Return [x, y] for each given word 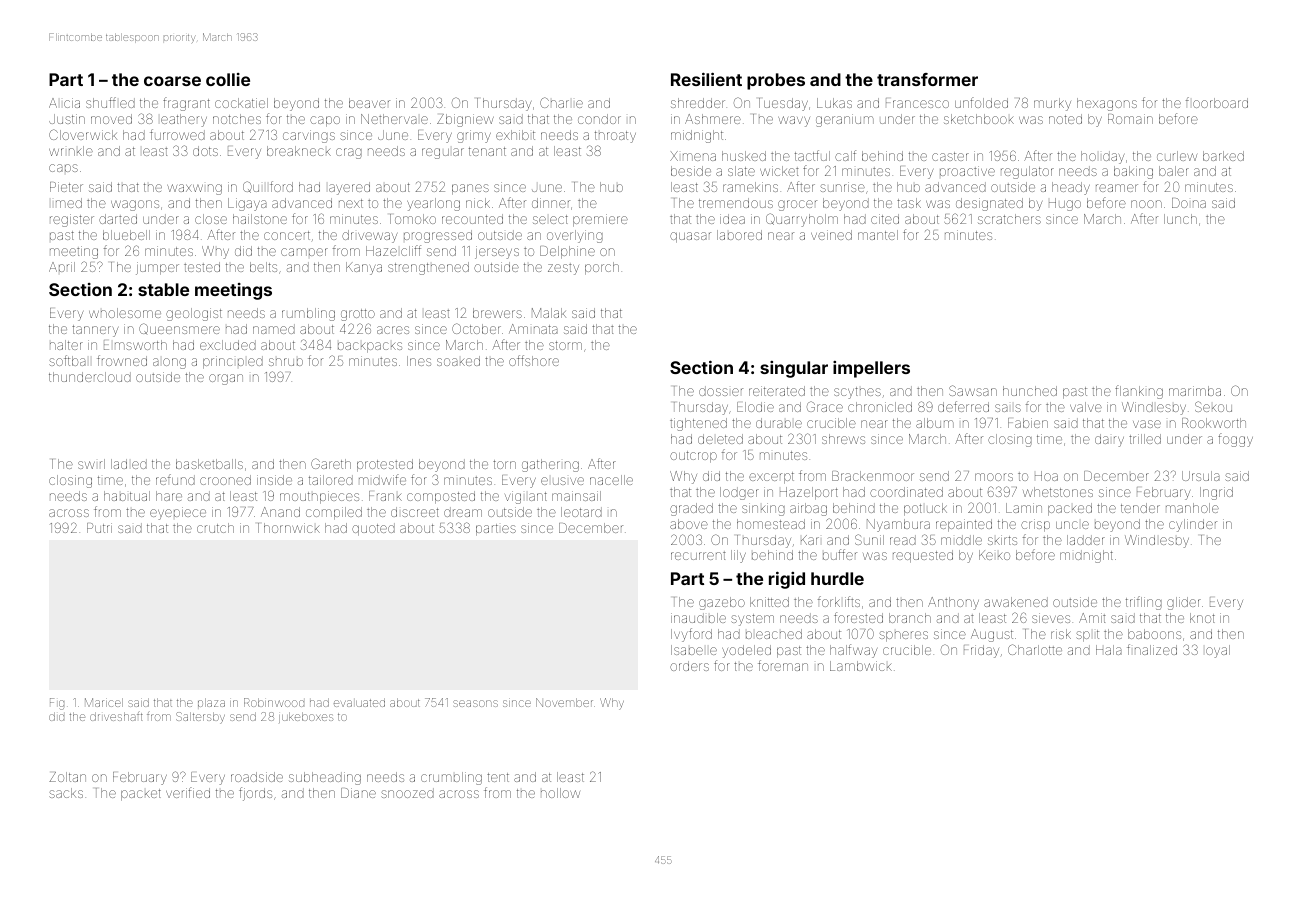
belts [263, 267]
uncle [1072, 525]
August [992, 635]
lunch [1180, 219]
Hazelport [809, 493]
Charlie [561, 102]
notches [237, 119]
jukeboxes [306, 717]
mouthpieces [319, 497]
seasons [475, 703]
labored [739, 235]
